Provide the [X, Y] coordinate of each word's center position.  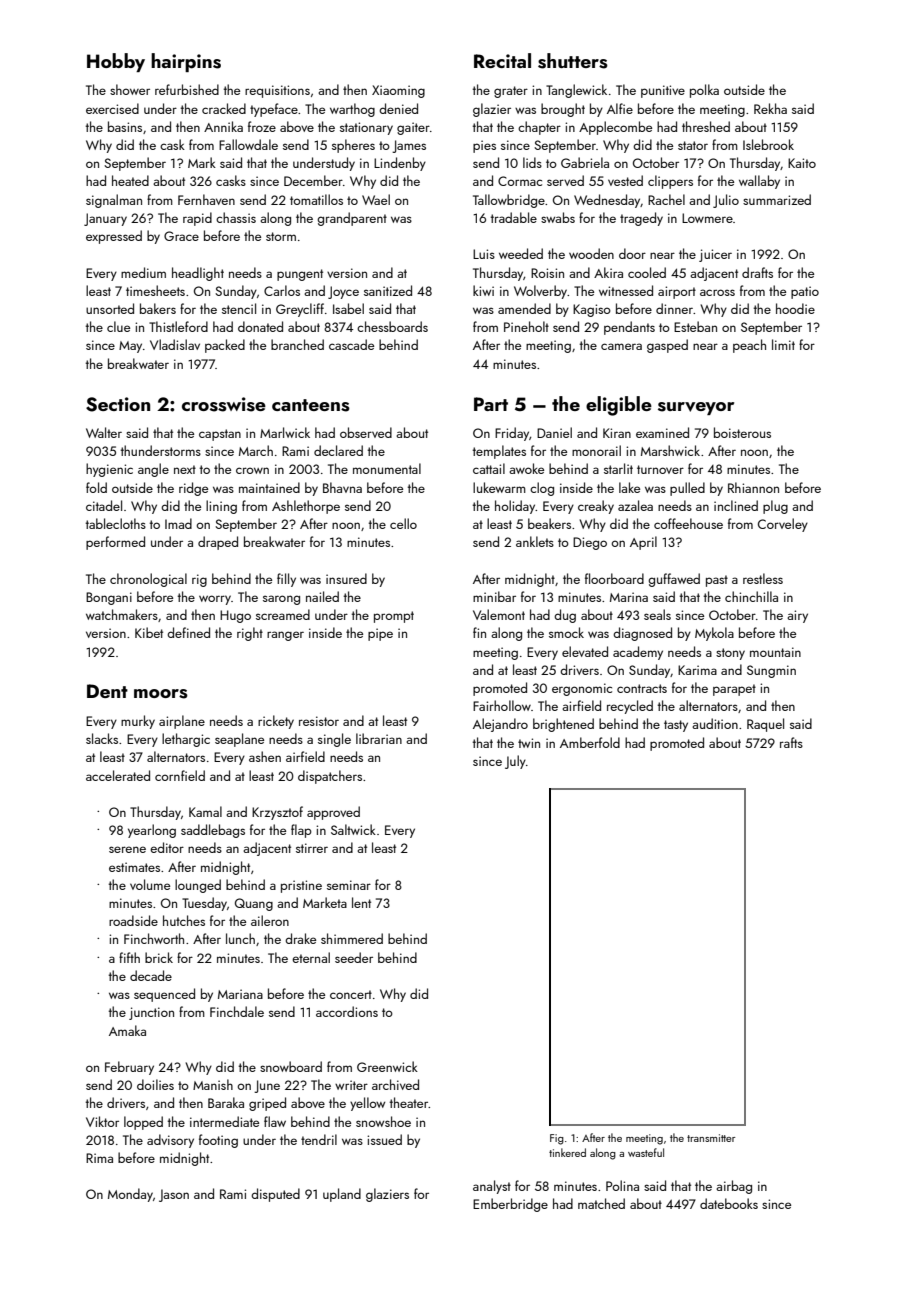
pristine [301, 886]
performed [115, 543]
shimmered [352, 938]
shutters [573, 61]
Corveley [783, 525]
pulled [687, 489]
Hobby [116, 62]
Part [491, 404]
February [129, 1068]
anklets [535, 541]
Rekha [770, 108]
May [130, 347]
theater [409, 1102]
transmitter [711, 1138]
